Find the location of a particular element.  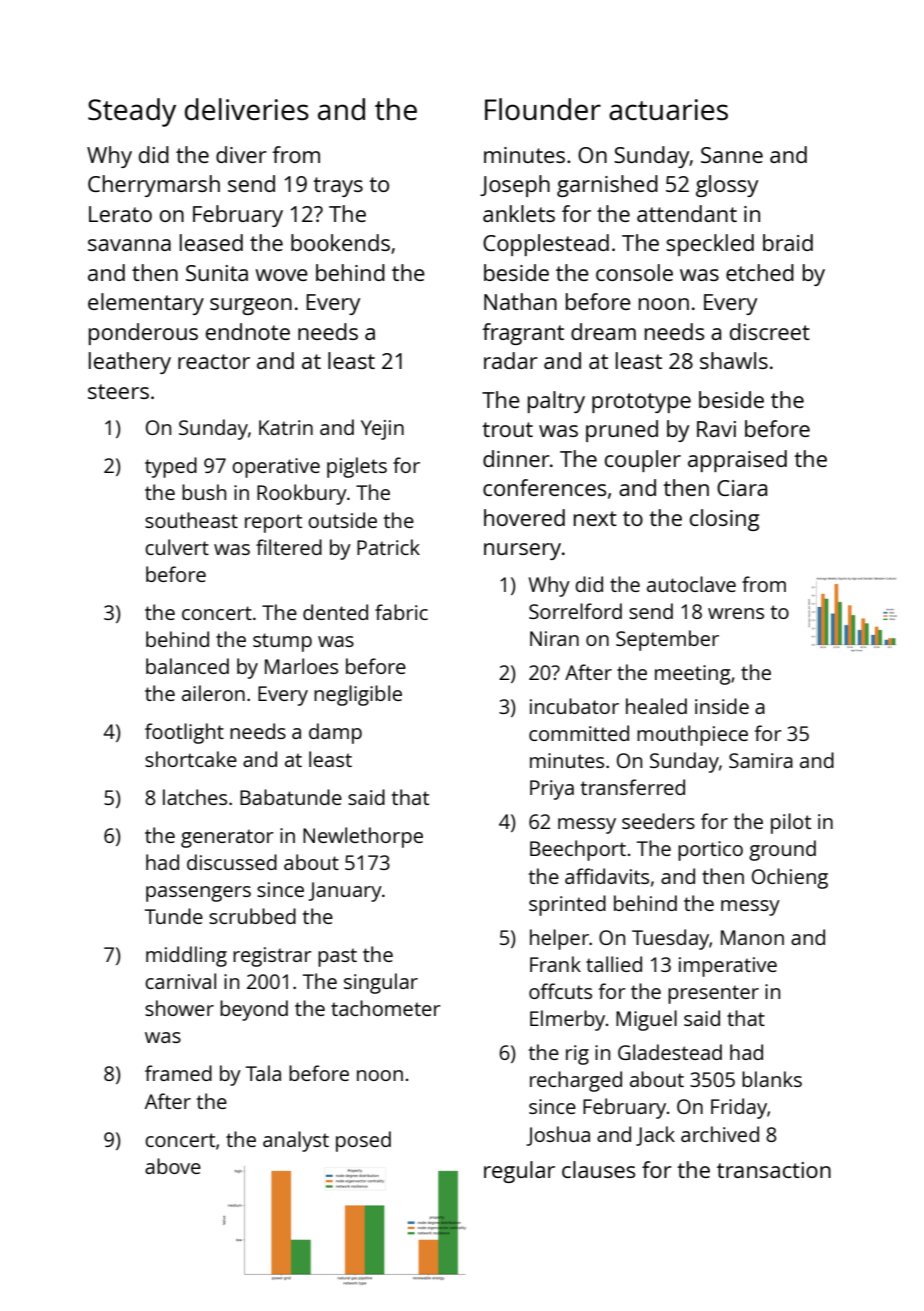

nursery is located at coordinates (522, 551).
